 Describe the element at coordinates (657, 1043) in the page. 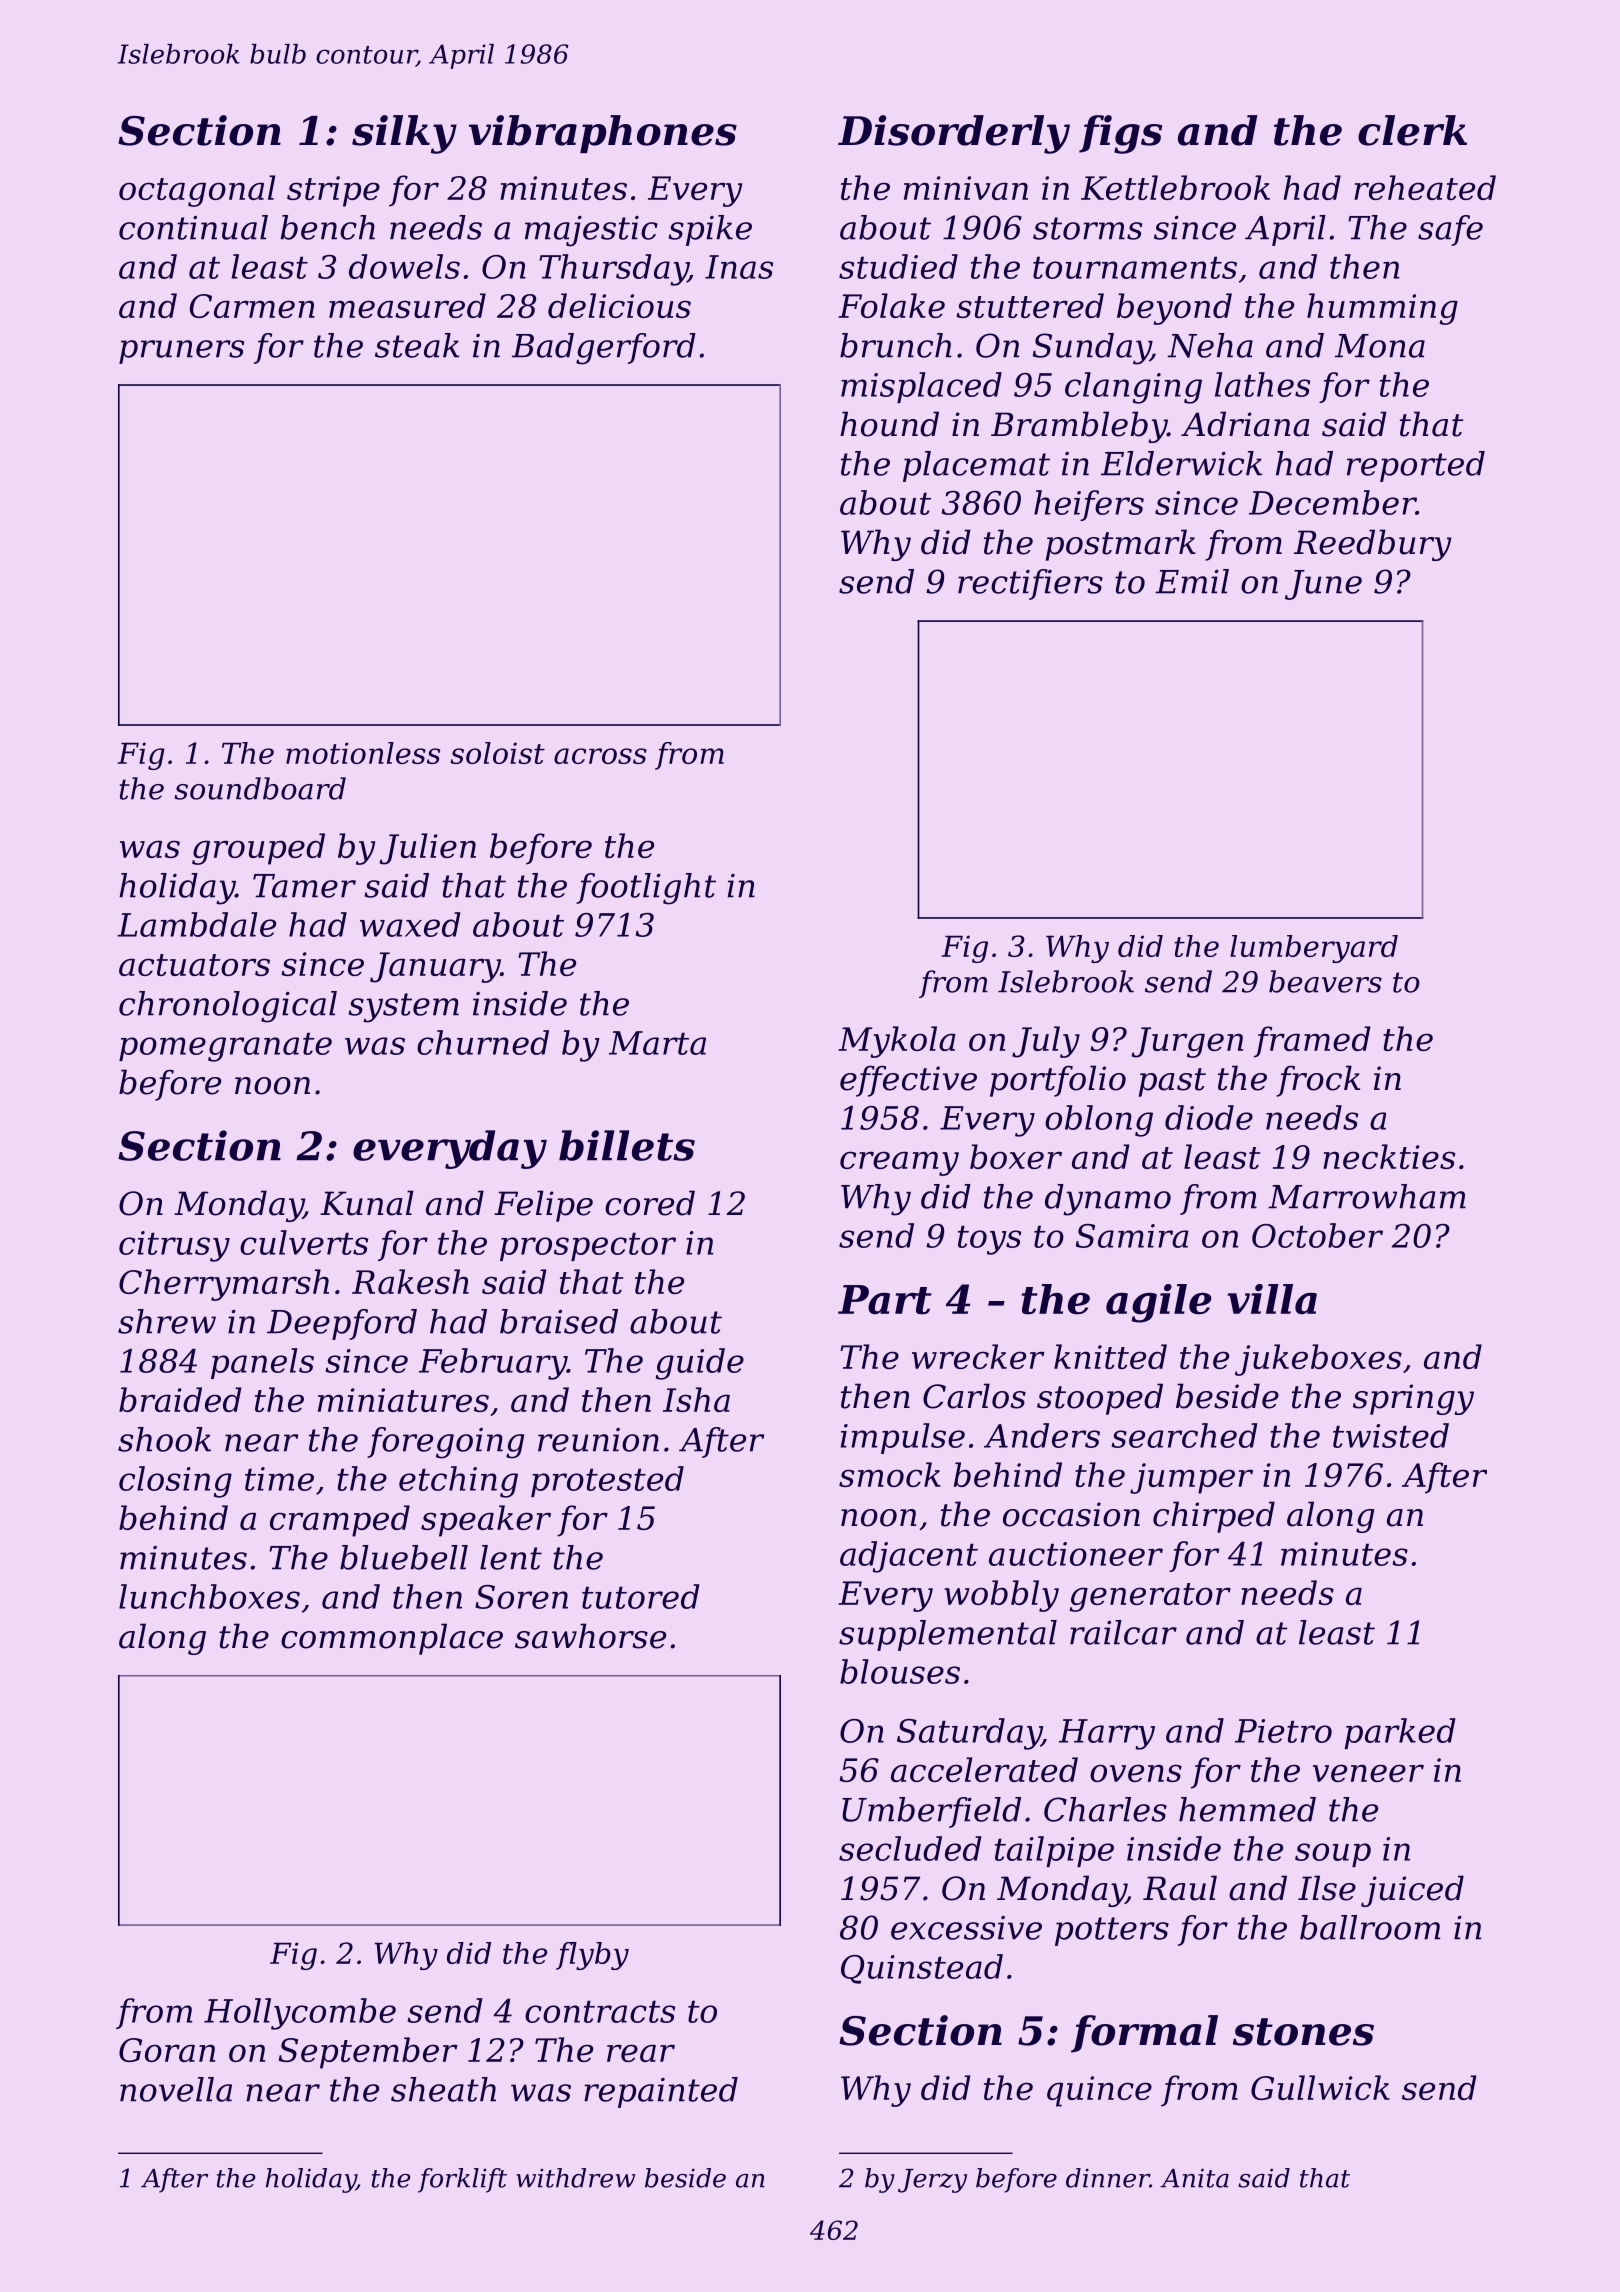

I see `Marta` at that location.
